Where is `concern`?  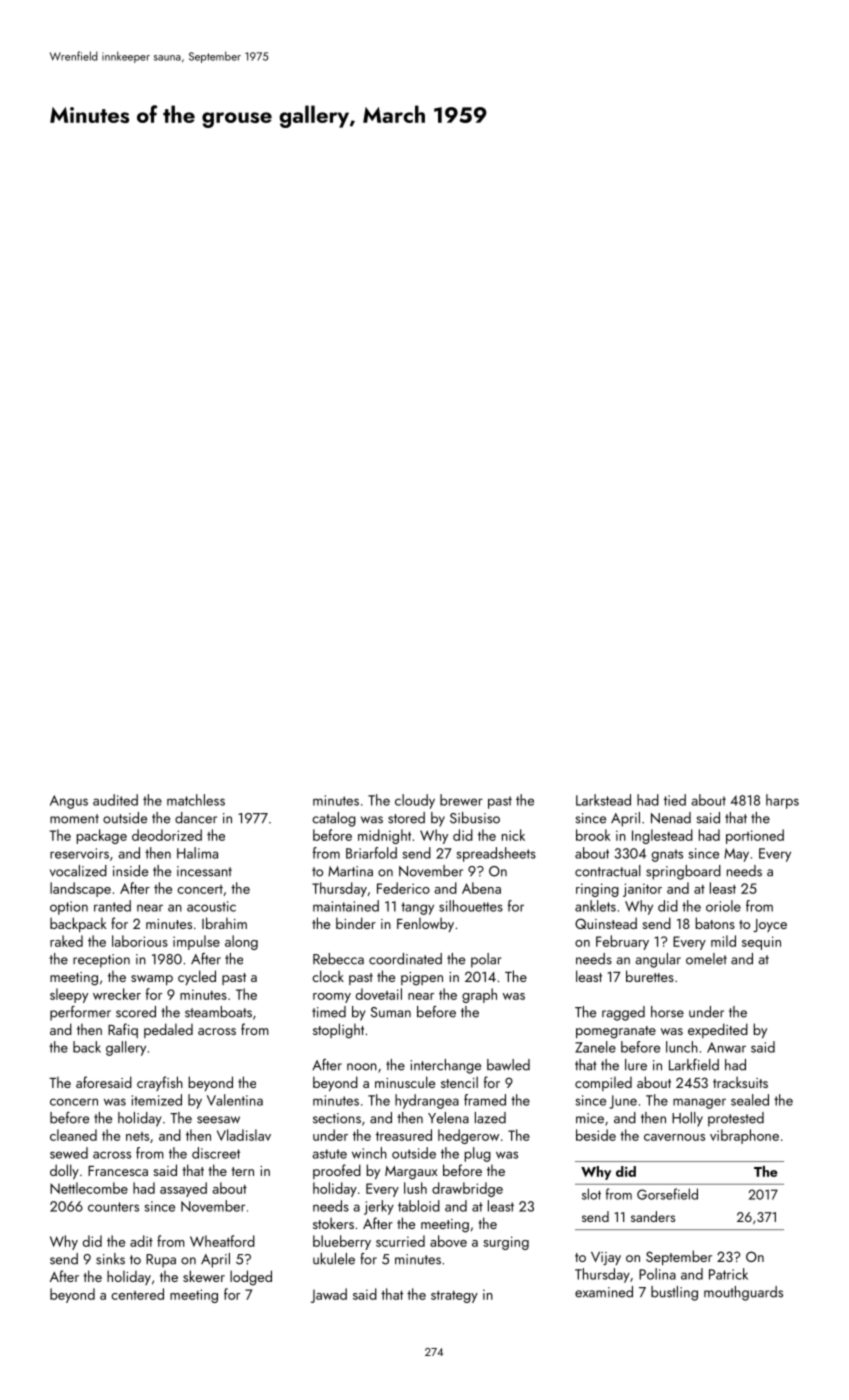
concern is located at coordinates (74, 1102).
